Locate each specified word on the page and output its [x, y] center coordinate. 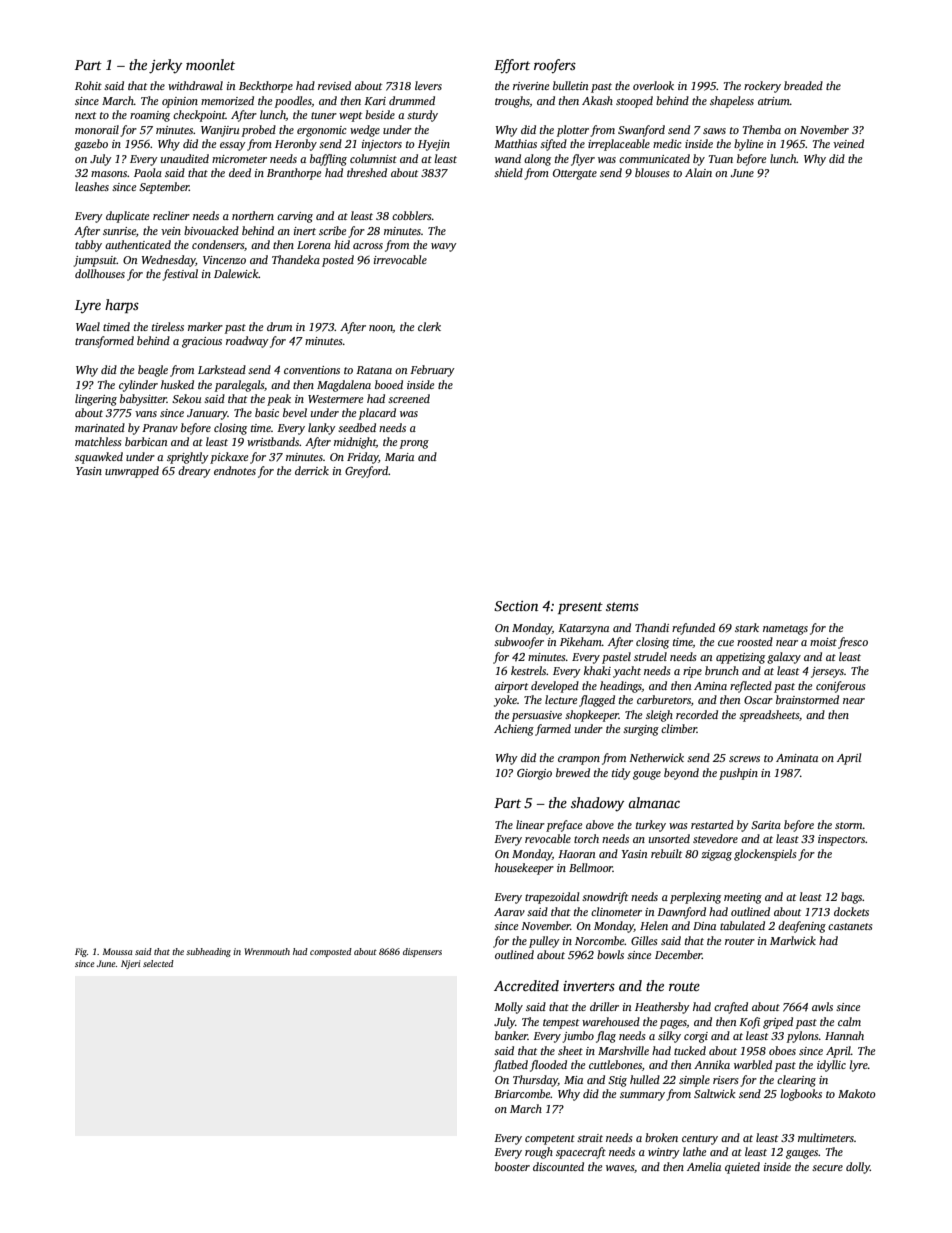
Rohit [88, 85]
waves [620, 1168]
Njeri [131, 964]
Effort [512, 66]
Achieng [514, 730]
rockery [762, 87]
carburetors [664, 699]
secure [827, 1168]
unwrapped [132, 472]
